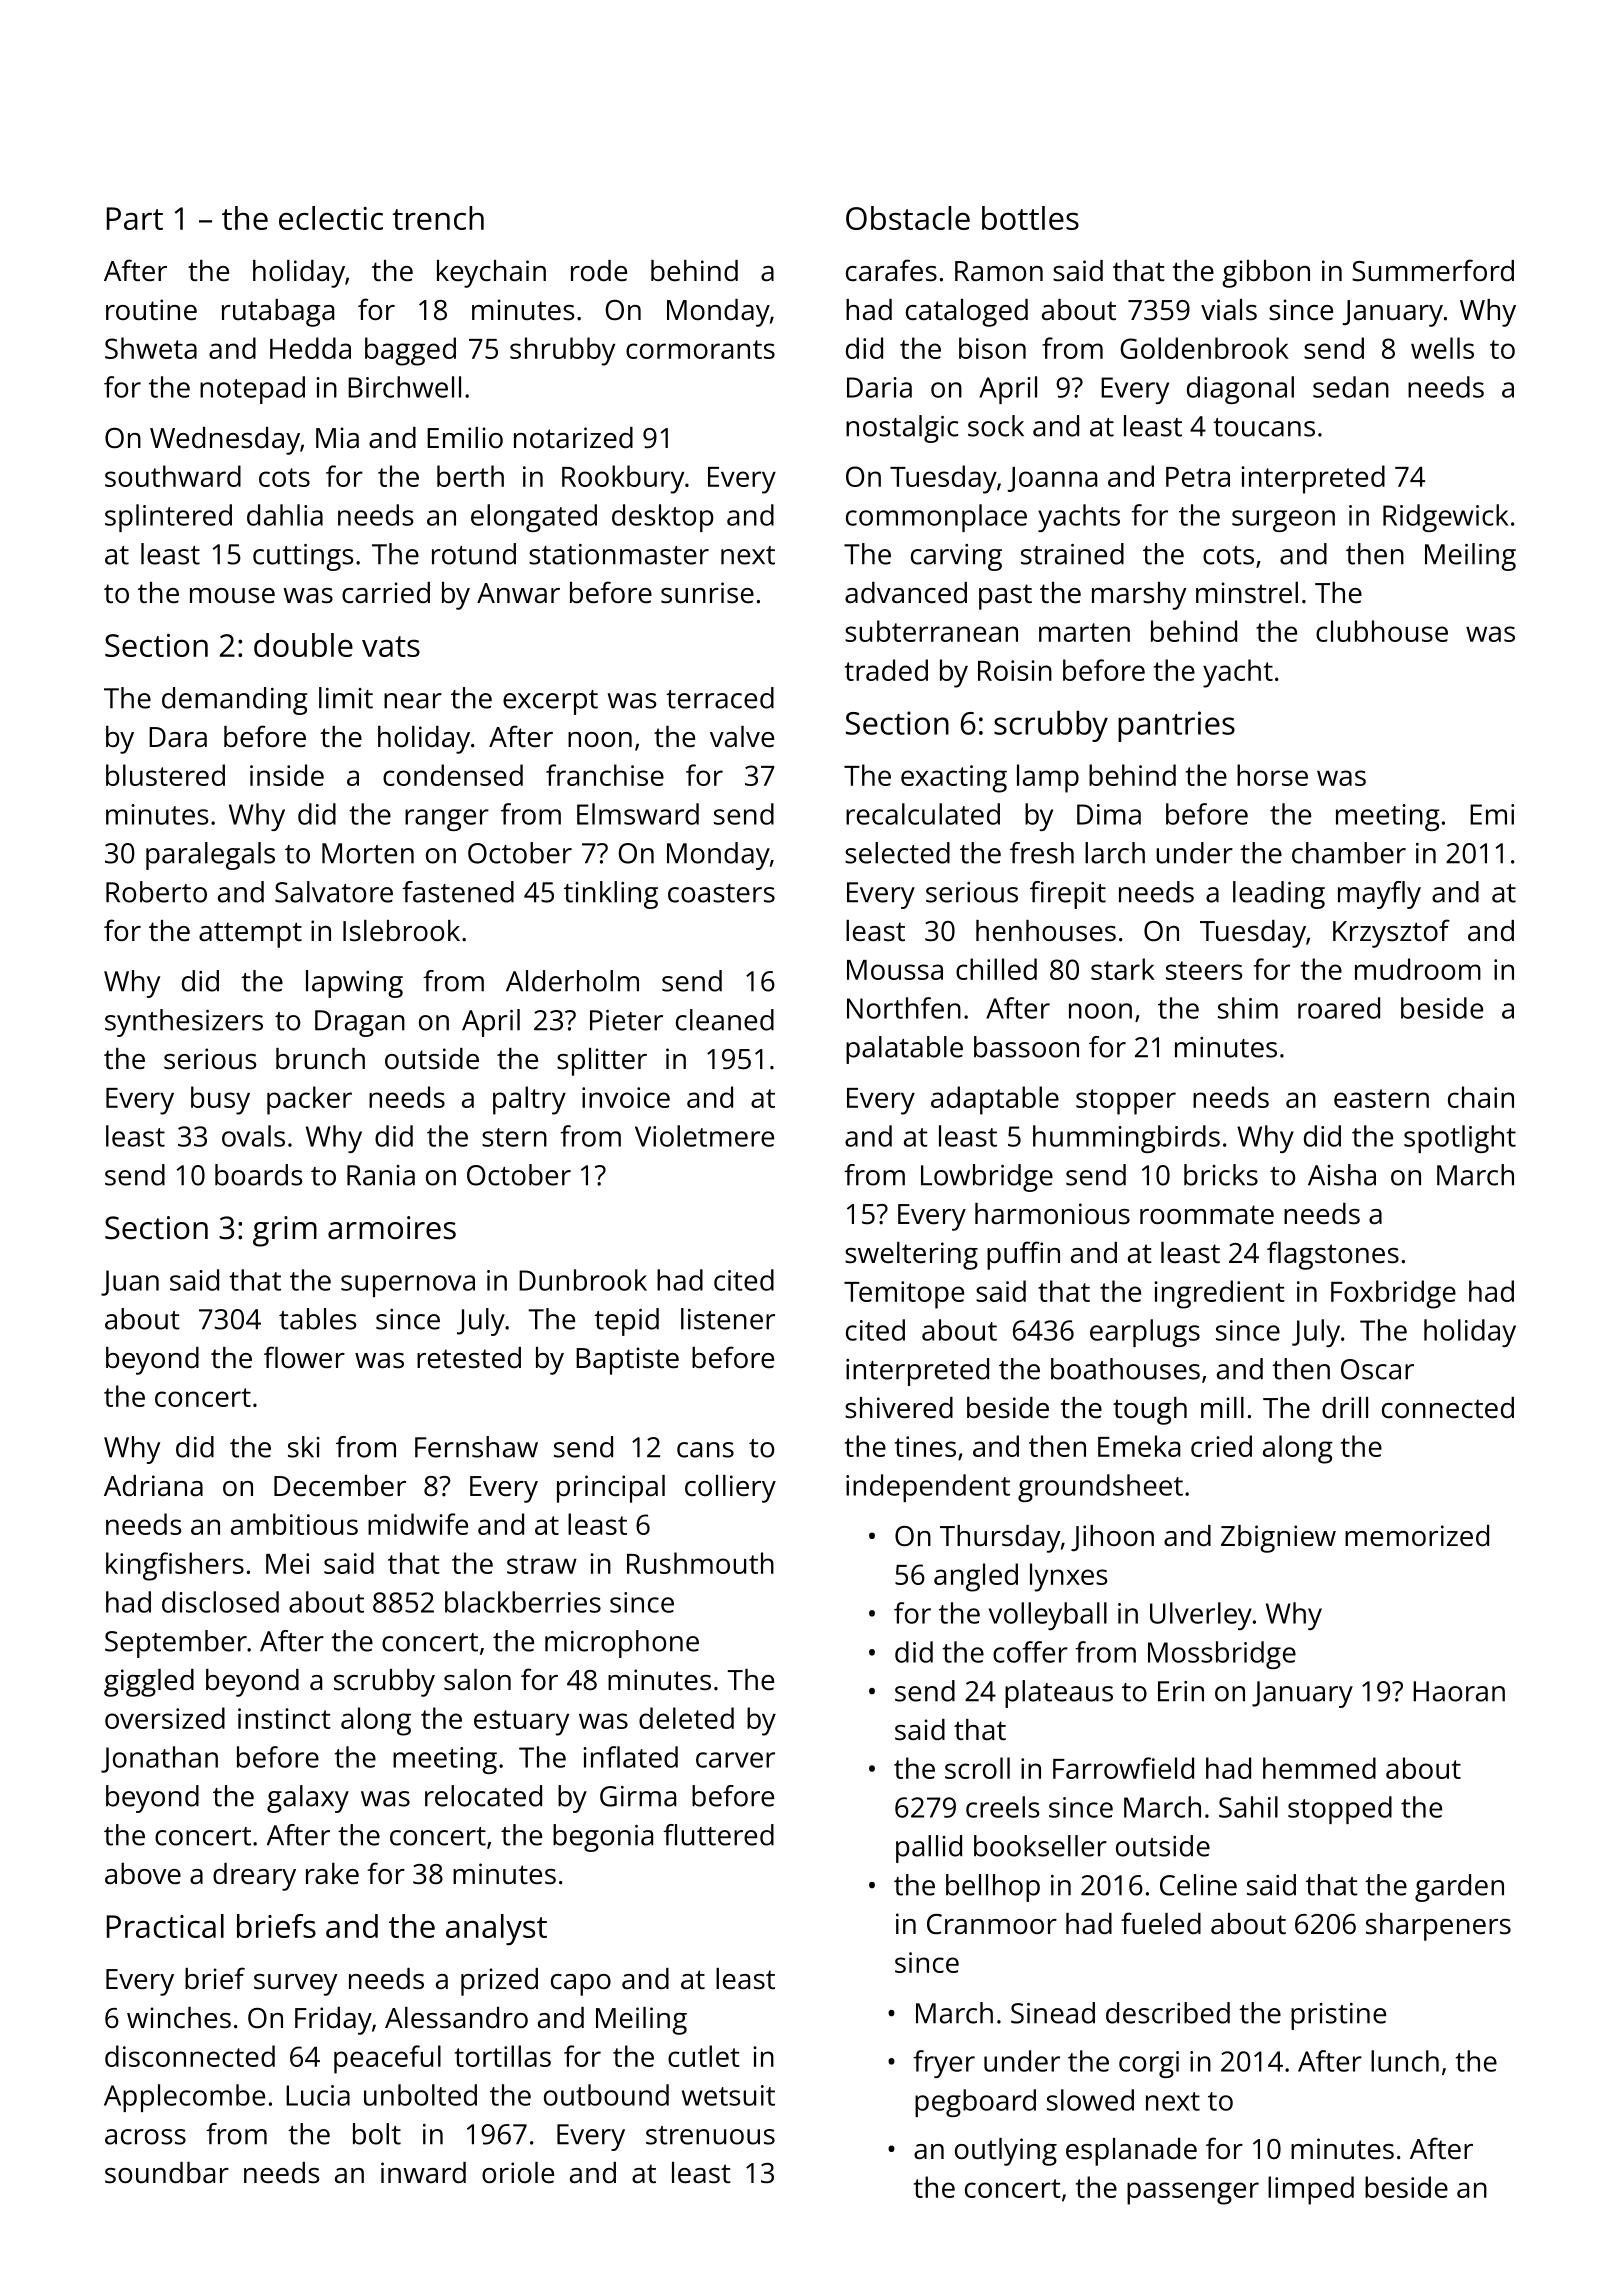 This document has width=1620, height=2292. Describe the element at coordinates (184, 1023) in the document. I see `synthesizers` at that location.
